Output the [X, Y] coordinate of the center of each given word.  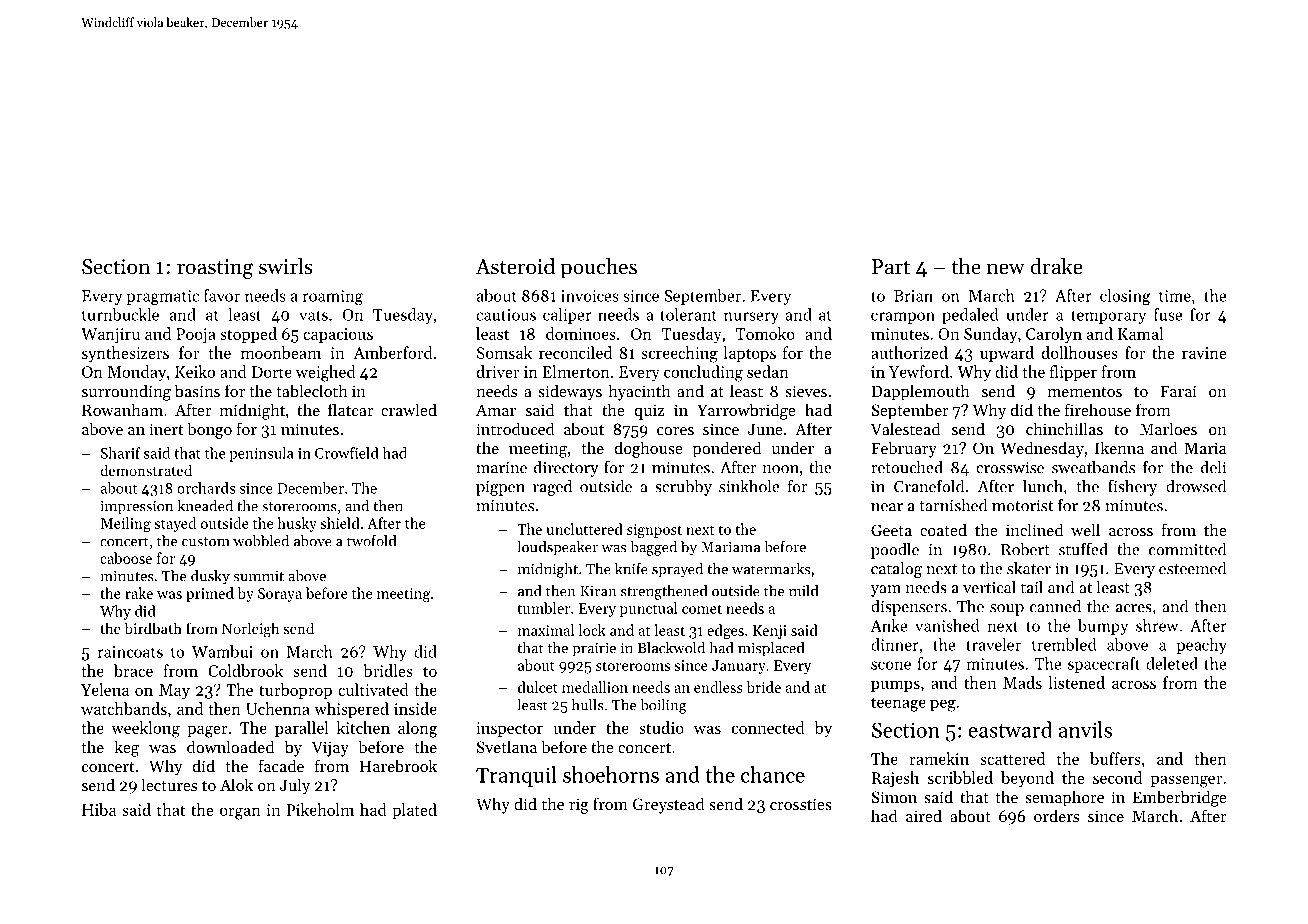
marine [501, 468]
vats [313, 315]
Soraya [280, 595]
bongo [209, 430]
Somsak [504, 352]
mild [803, 591]
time [1175, 296]
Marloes [1168, 428]
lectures [169, 784]
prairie [594, 649]
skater [1029, 568]
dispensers [909, 608]
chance [773, 774]
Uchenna [278, 708]
